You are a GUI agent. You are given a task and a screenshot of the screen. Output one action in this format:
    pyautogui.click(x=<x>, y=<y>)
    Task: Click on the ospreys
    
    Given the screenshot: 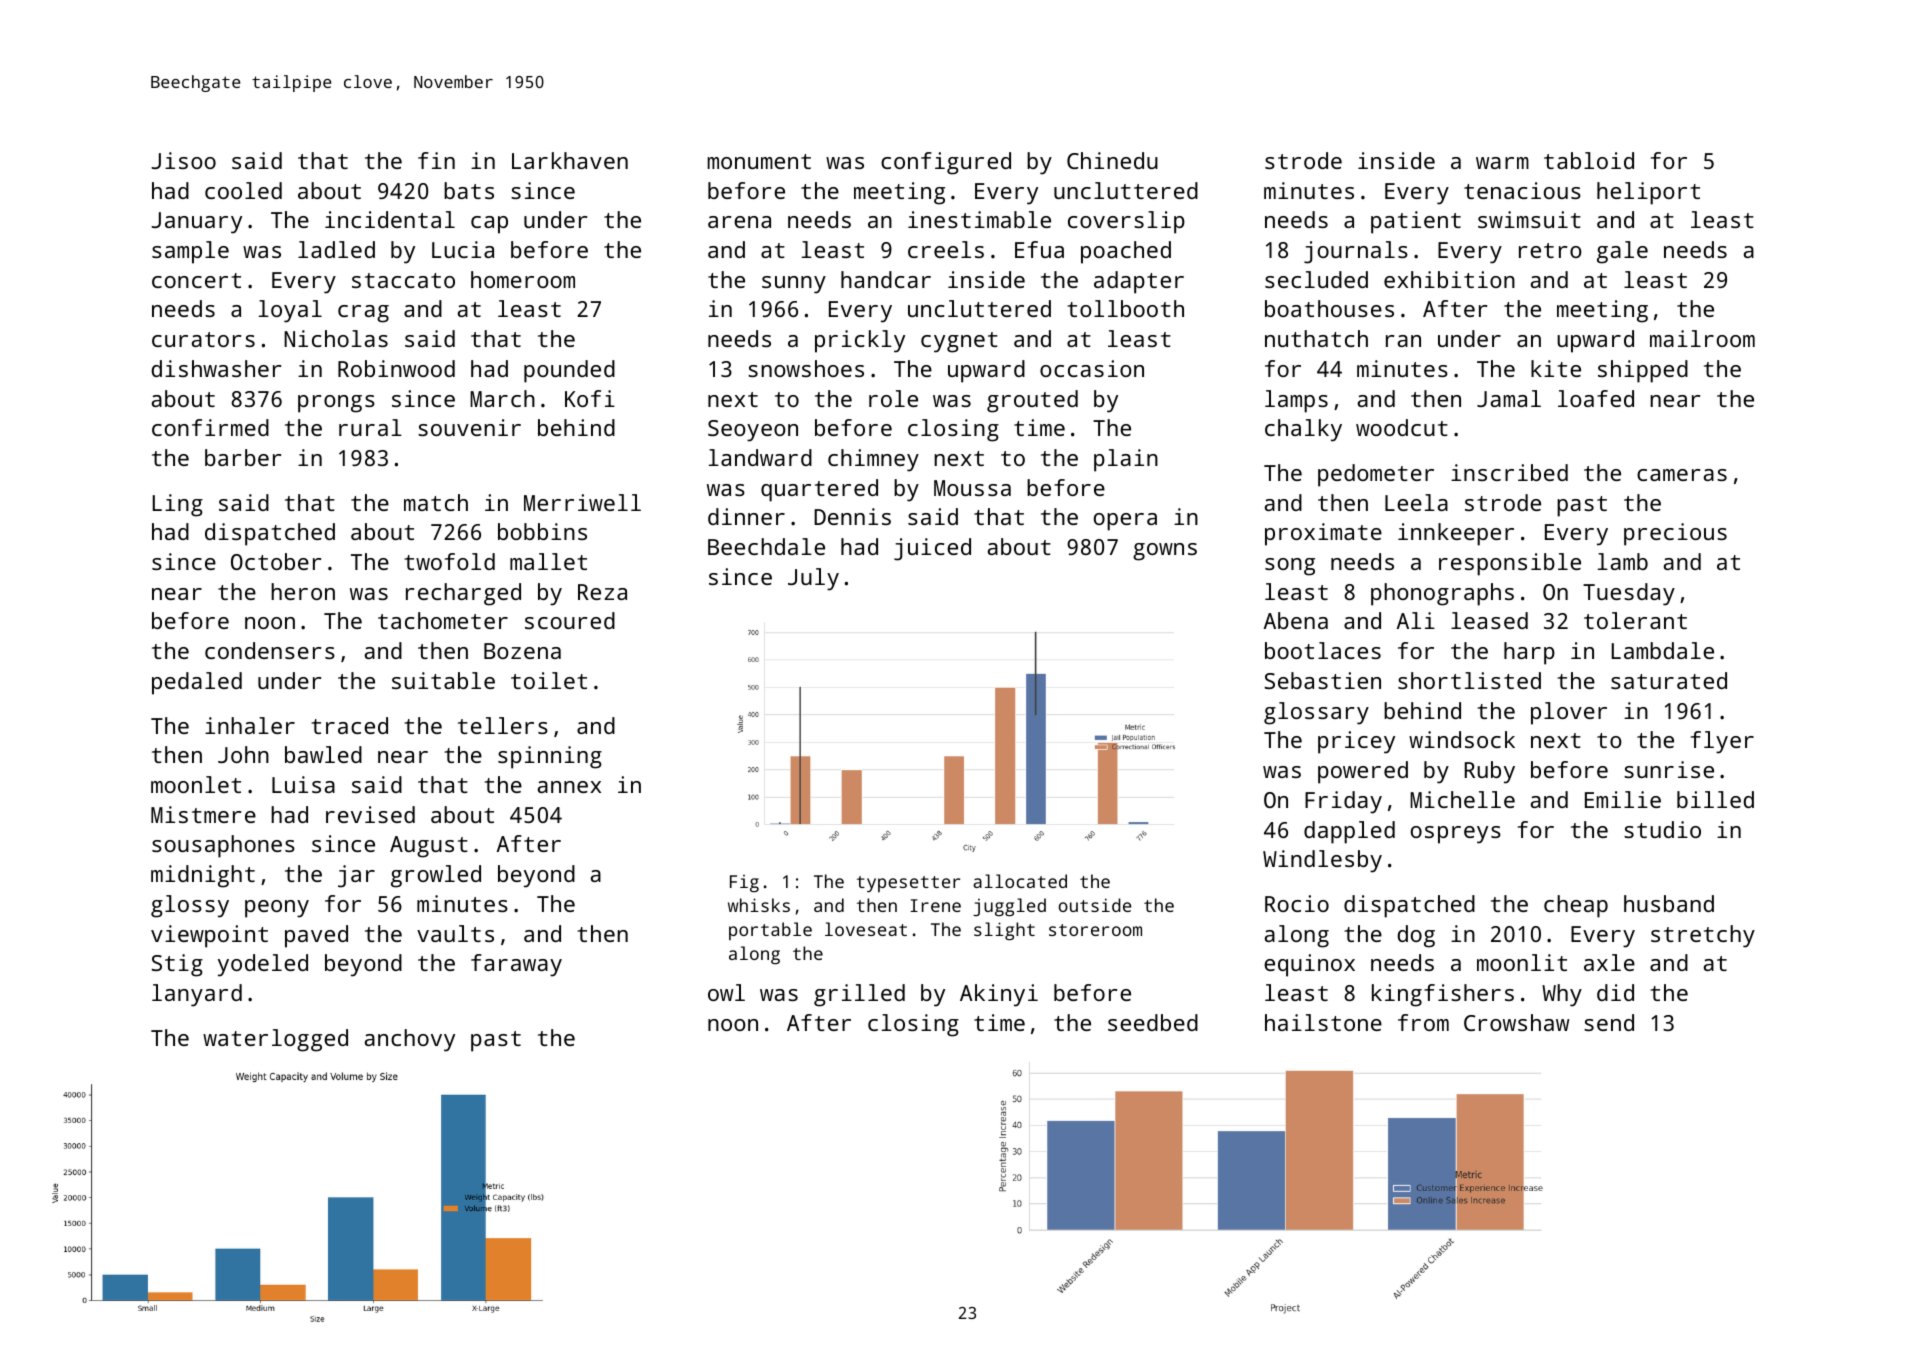 What is the action you would take?
    pyautogui.click(x=1456, y=835)
